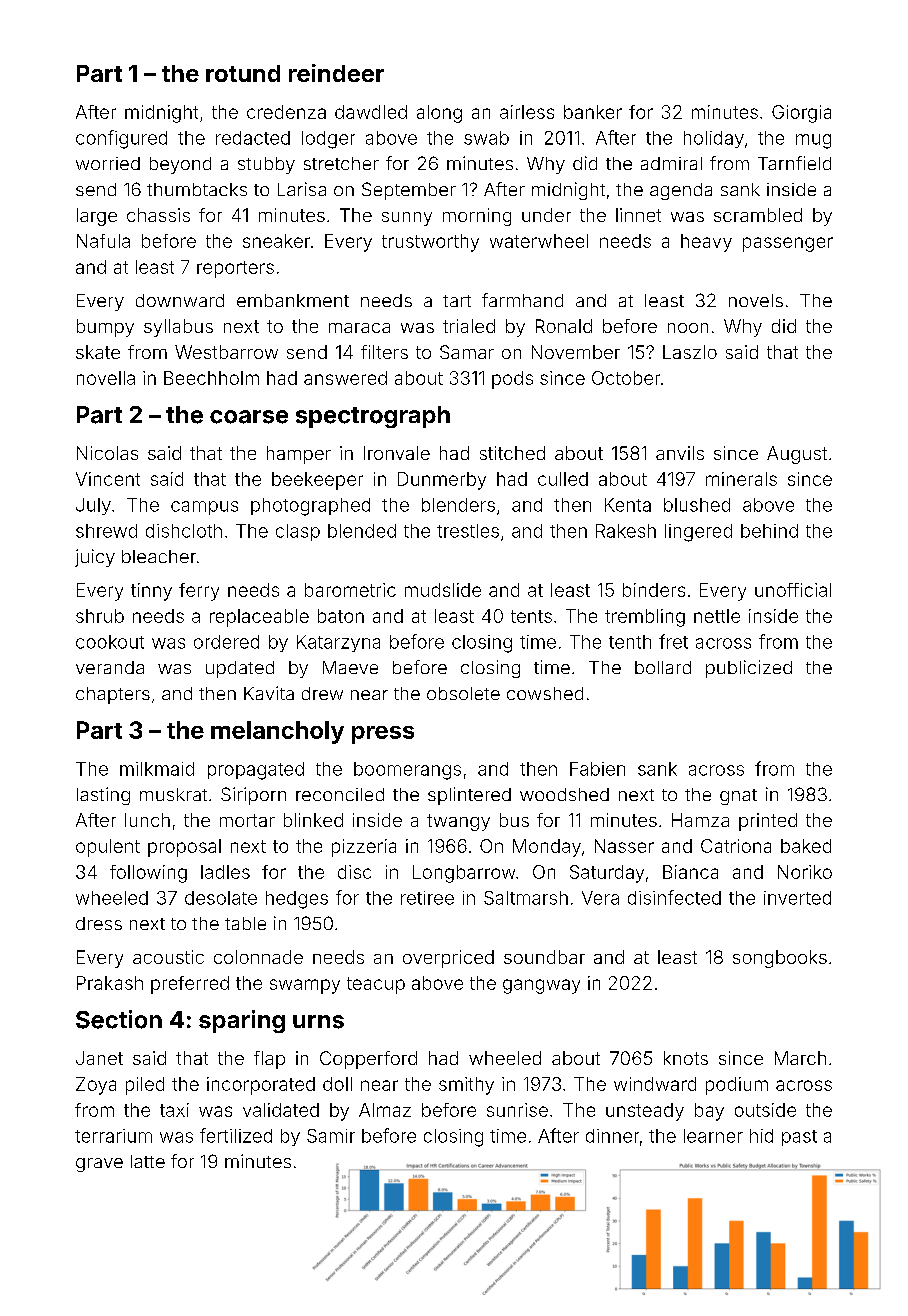  Describe the element at coordinates (108, 479) in the screenshot. I see `Vincent` at that location.
